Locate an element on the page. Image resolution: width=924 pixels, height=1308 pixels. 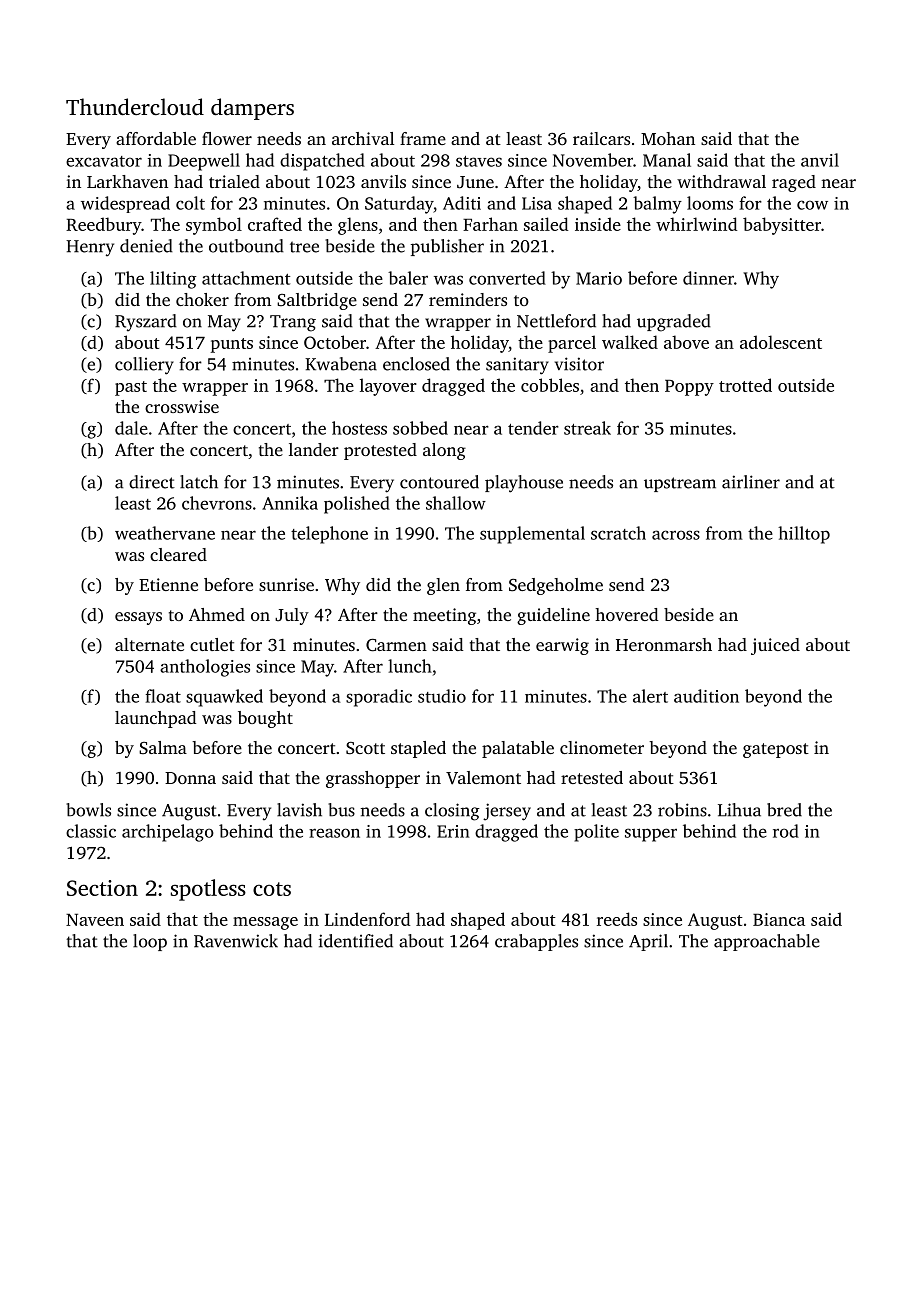
telephone is located at coordinates (329, 535).
